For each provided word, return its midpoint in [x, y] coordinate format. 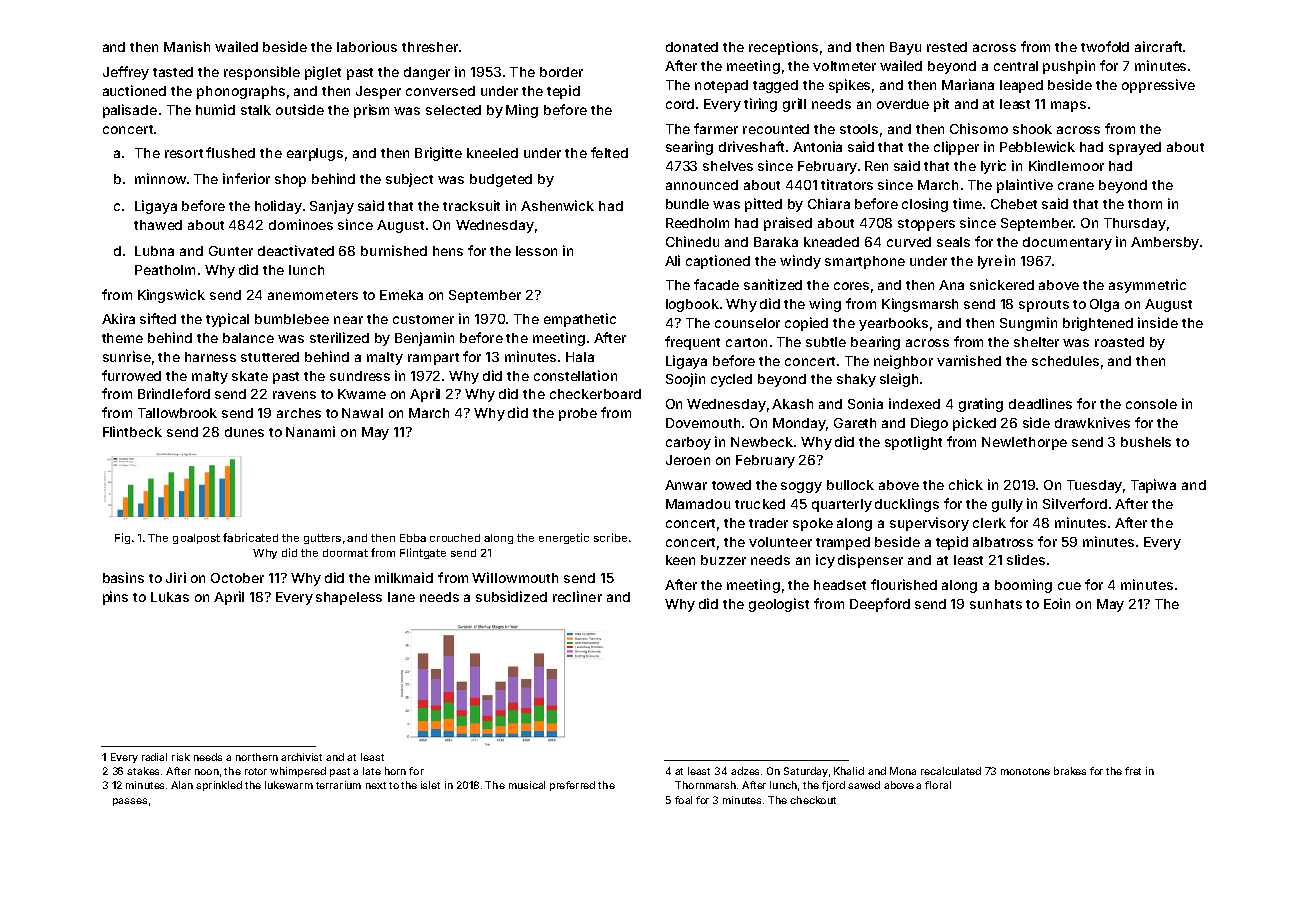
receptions [783, 48]
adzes [745, 771]
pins [115, 598]
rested [947, 47]
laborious [367, 46]
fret [1133, 771]
